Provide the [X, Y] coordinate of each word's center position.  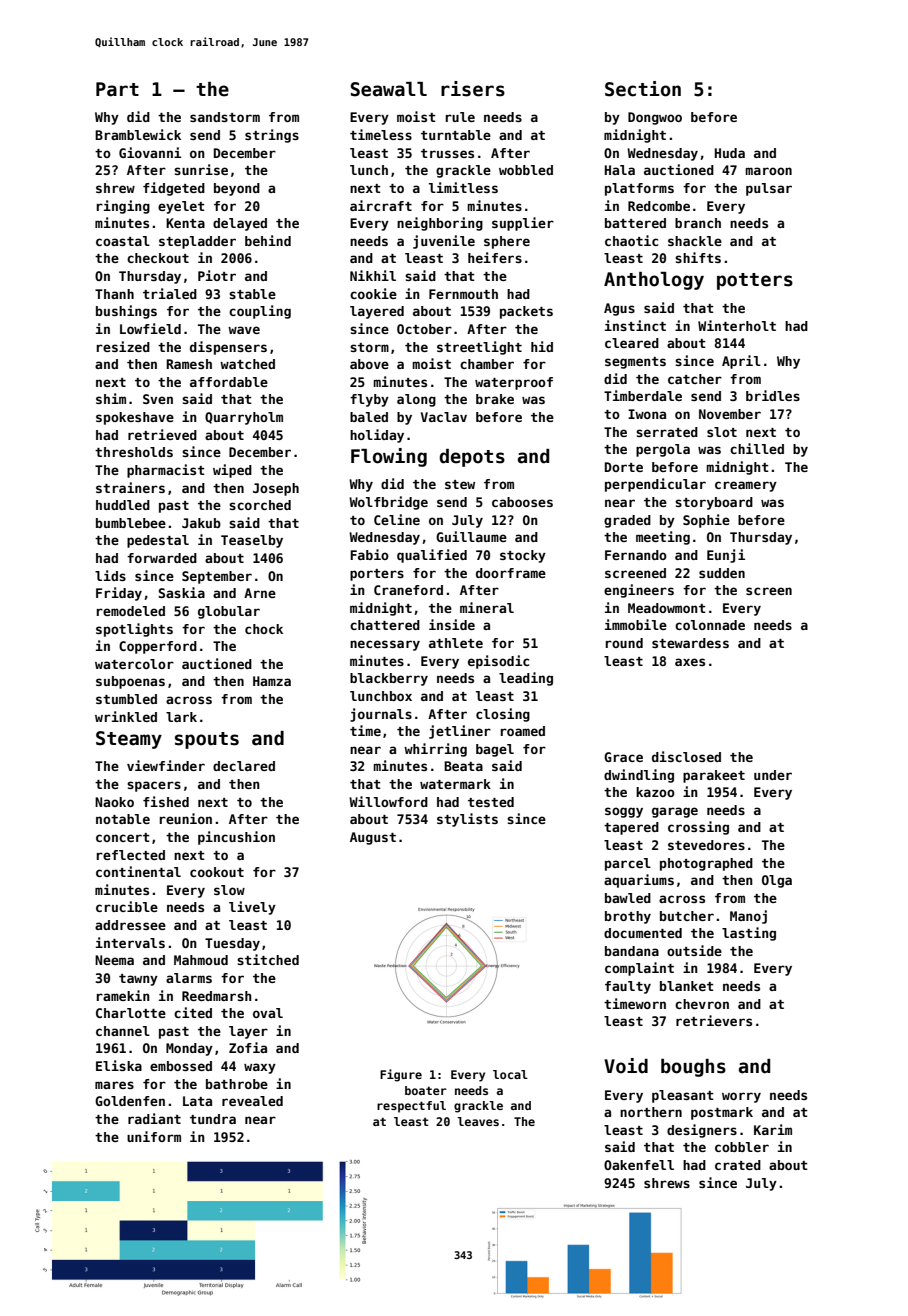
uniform [154, 1136]
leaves [478, 1121]
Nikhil [373, 275]
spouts [207, 740]
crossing [698, 828]
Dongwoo [655, 118]
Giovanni [150, 152]
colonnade [710, 625]
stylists [467, 820]
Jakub [201, 523]
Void [626, 1066]
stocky [523, 556]
